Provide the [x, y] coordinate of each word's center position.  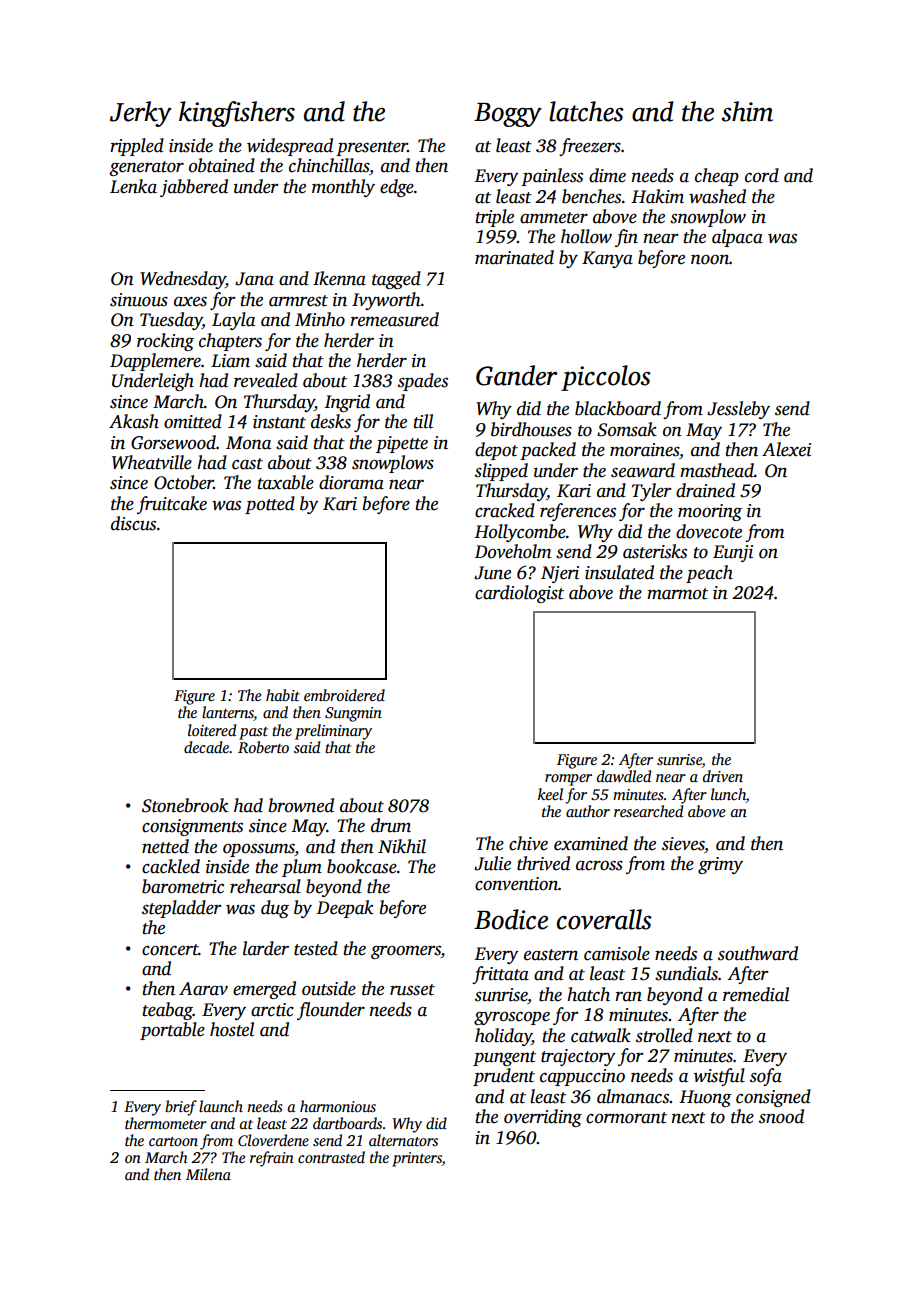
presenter [372, 148]
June [492, 573]
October [184, 482]
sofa [766, 1077]
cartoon [173, 1141]
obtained [222, 165]
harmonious [338, 1106]
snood [781, 1116]
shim [747, 111]
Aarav [203, 989]
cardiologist [519, 594]
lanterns [228, 713]
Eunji [733, 553]
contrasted [331, 1157]
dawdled [624, 776]
